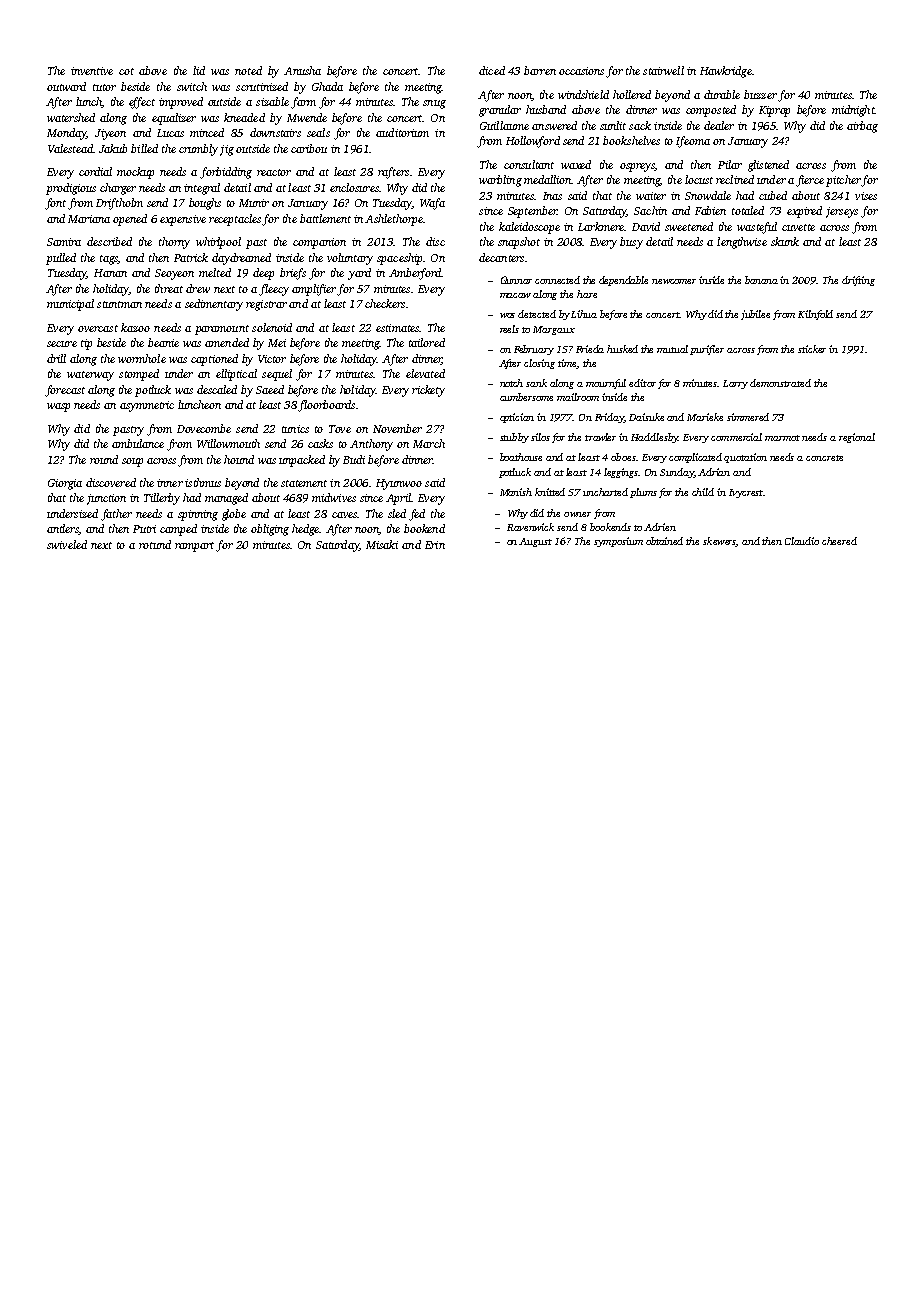  What do you see at coordinates (270, 530) in the page?
I see `obliging` at bounding box center [270, 530].
